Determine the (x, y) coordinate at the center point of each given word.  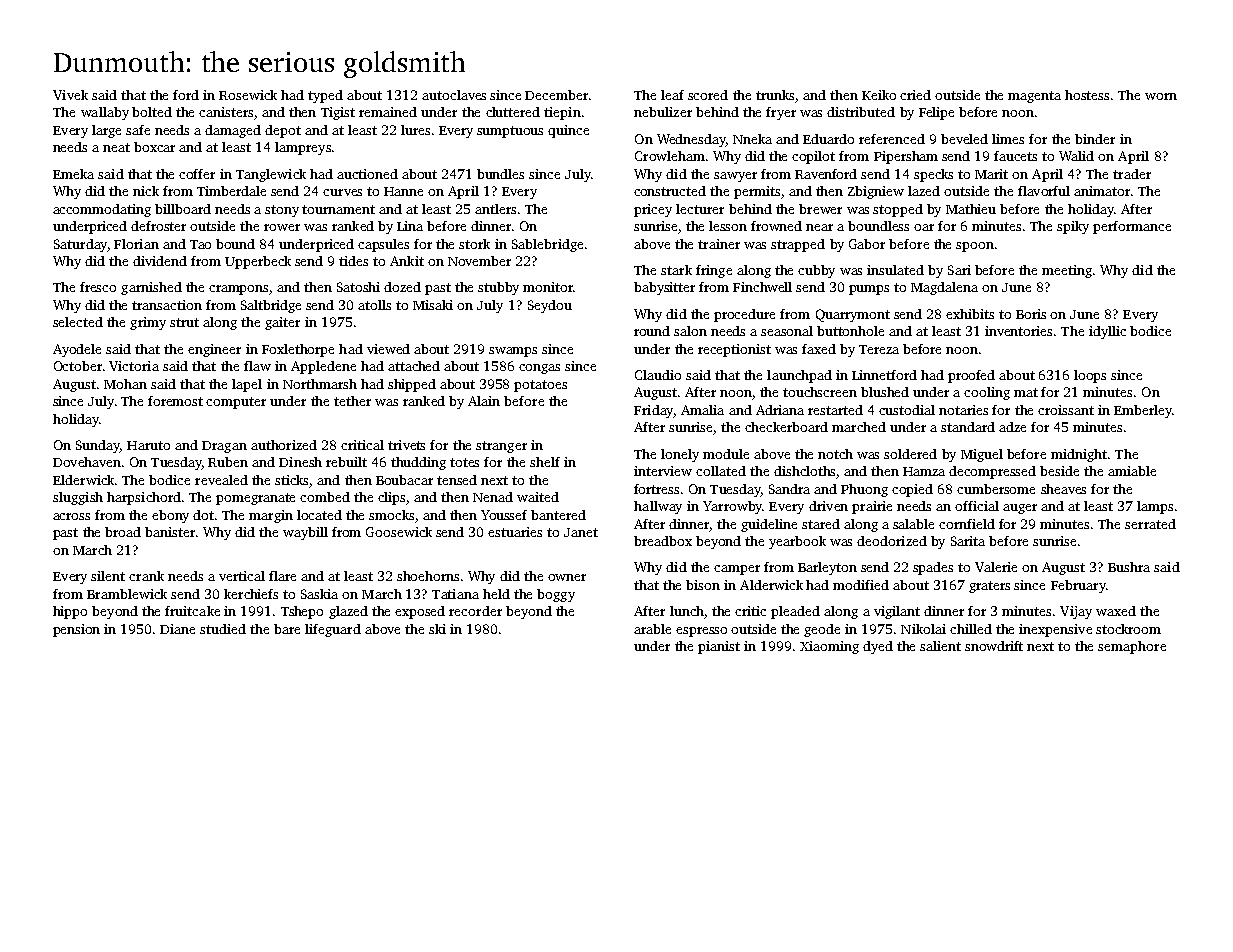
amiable (1132, 471)
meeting (1067, 271)
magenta (1034, 97)
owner (567, 577)
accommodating (102, 210)
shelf (545, 462)
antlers (495, 209)
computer (236, 403)
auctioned (367, 174)
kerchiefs (251, 594)
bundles (500, 174)
